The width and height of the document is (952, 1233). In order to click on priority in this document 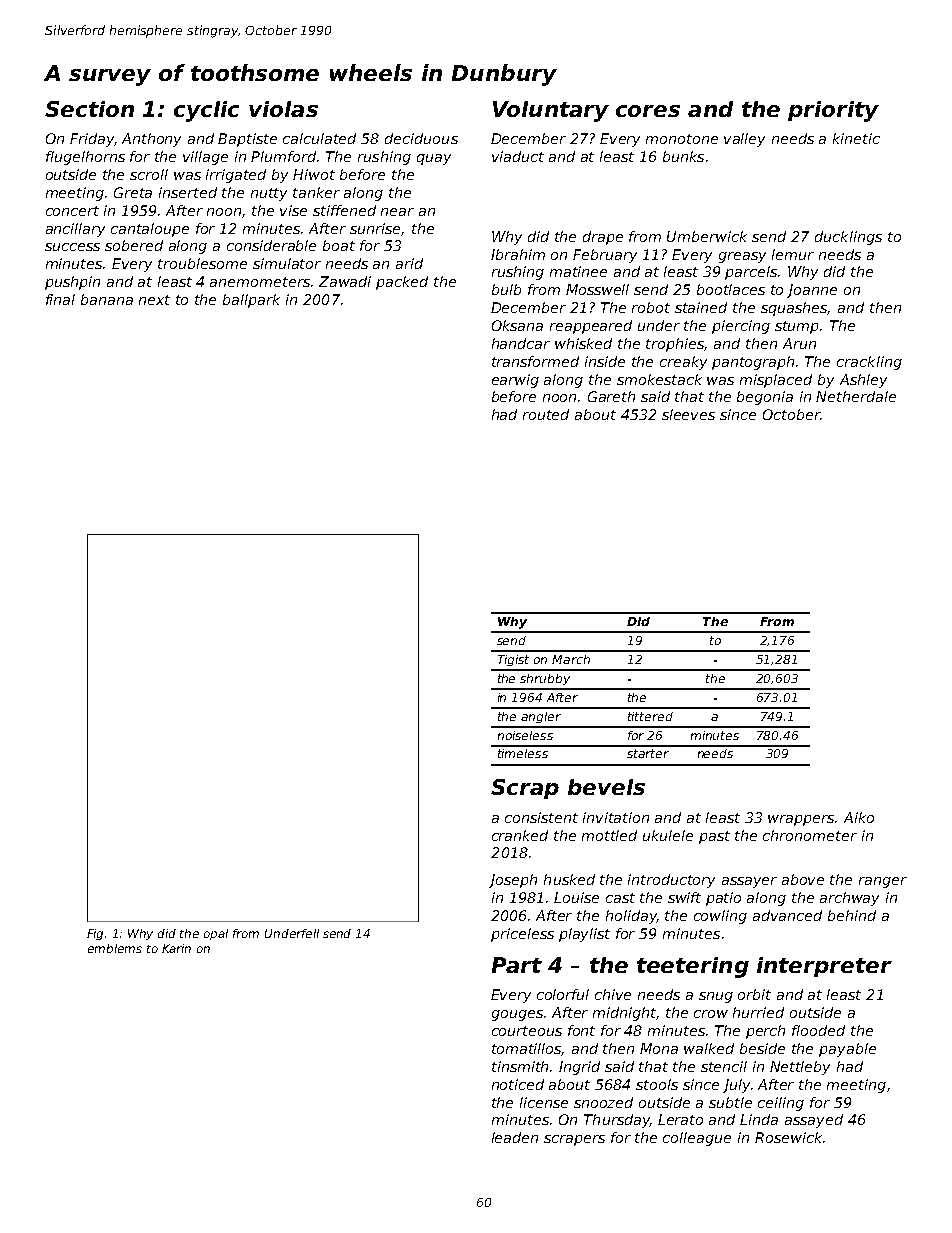, I will do `click(833, 111)`.
